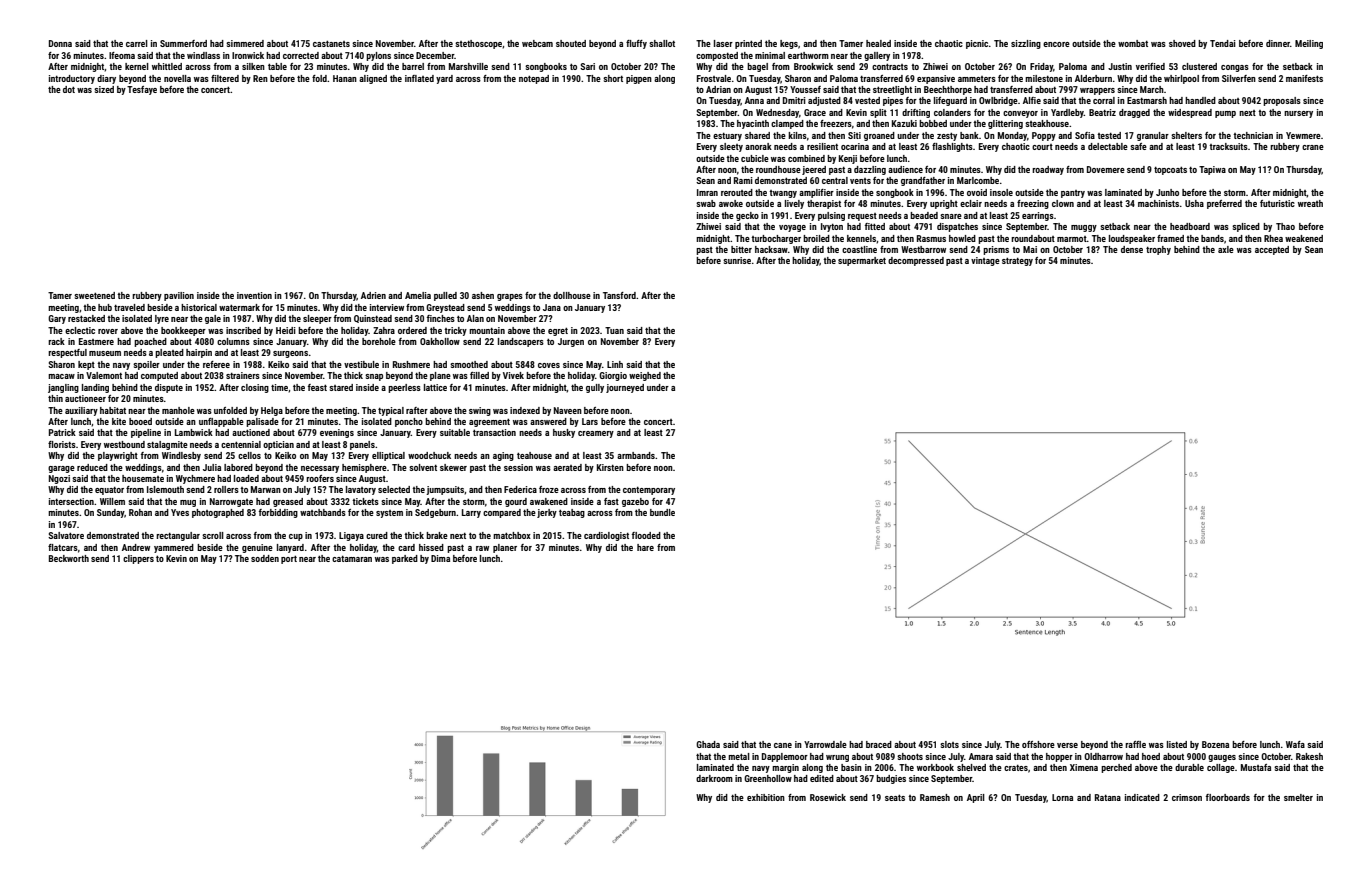  I want to click on darkroom, so click(714, 778).
